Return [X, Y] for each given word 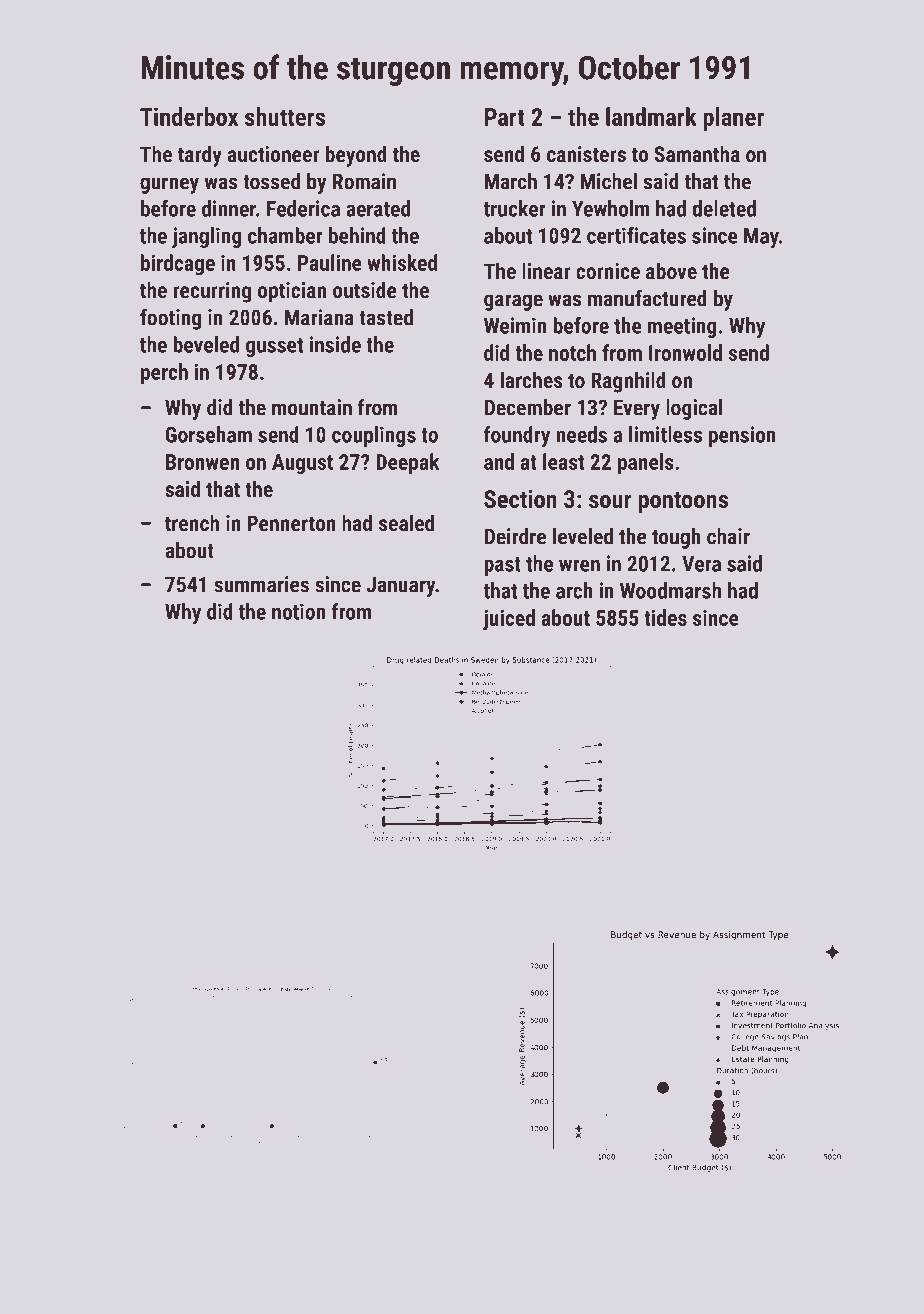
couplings [374, 436]
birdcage [178, 265]
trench [192, 522]
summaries [261, 584]
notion [299, 611]
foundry [517, 436]
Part [505, 117]
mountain [312, 407]
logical [694, 409]
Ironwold [685, 352]
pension [742, 436]
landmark [651, 116]
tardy [200, 156]
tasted [386, 317]
